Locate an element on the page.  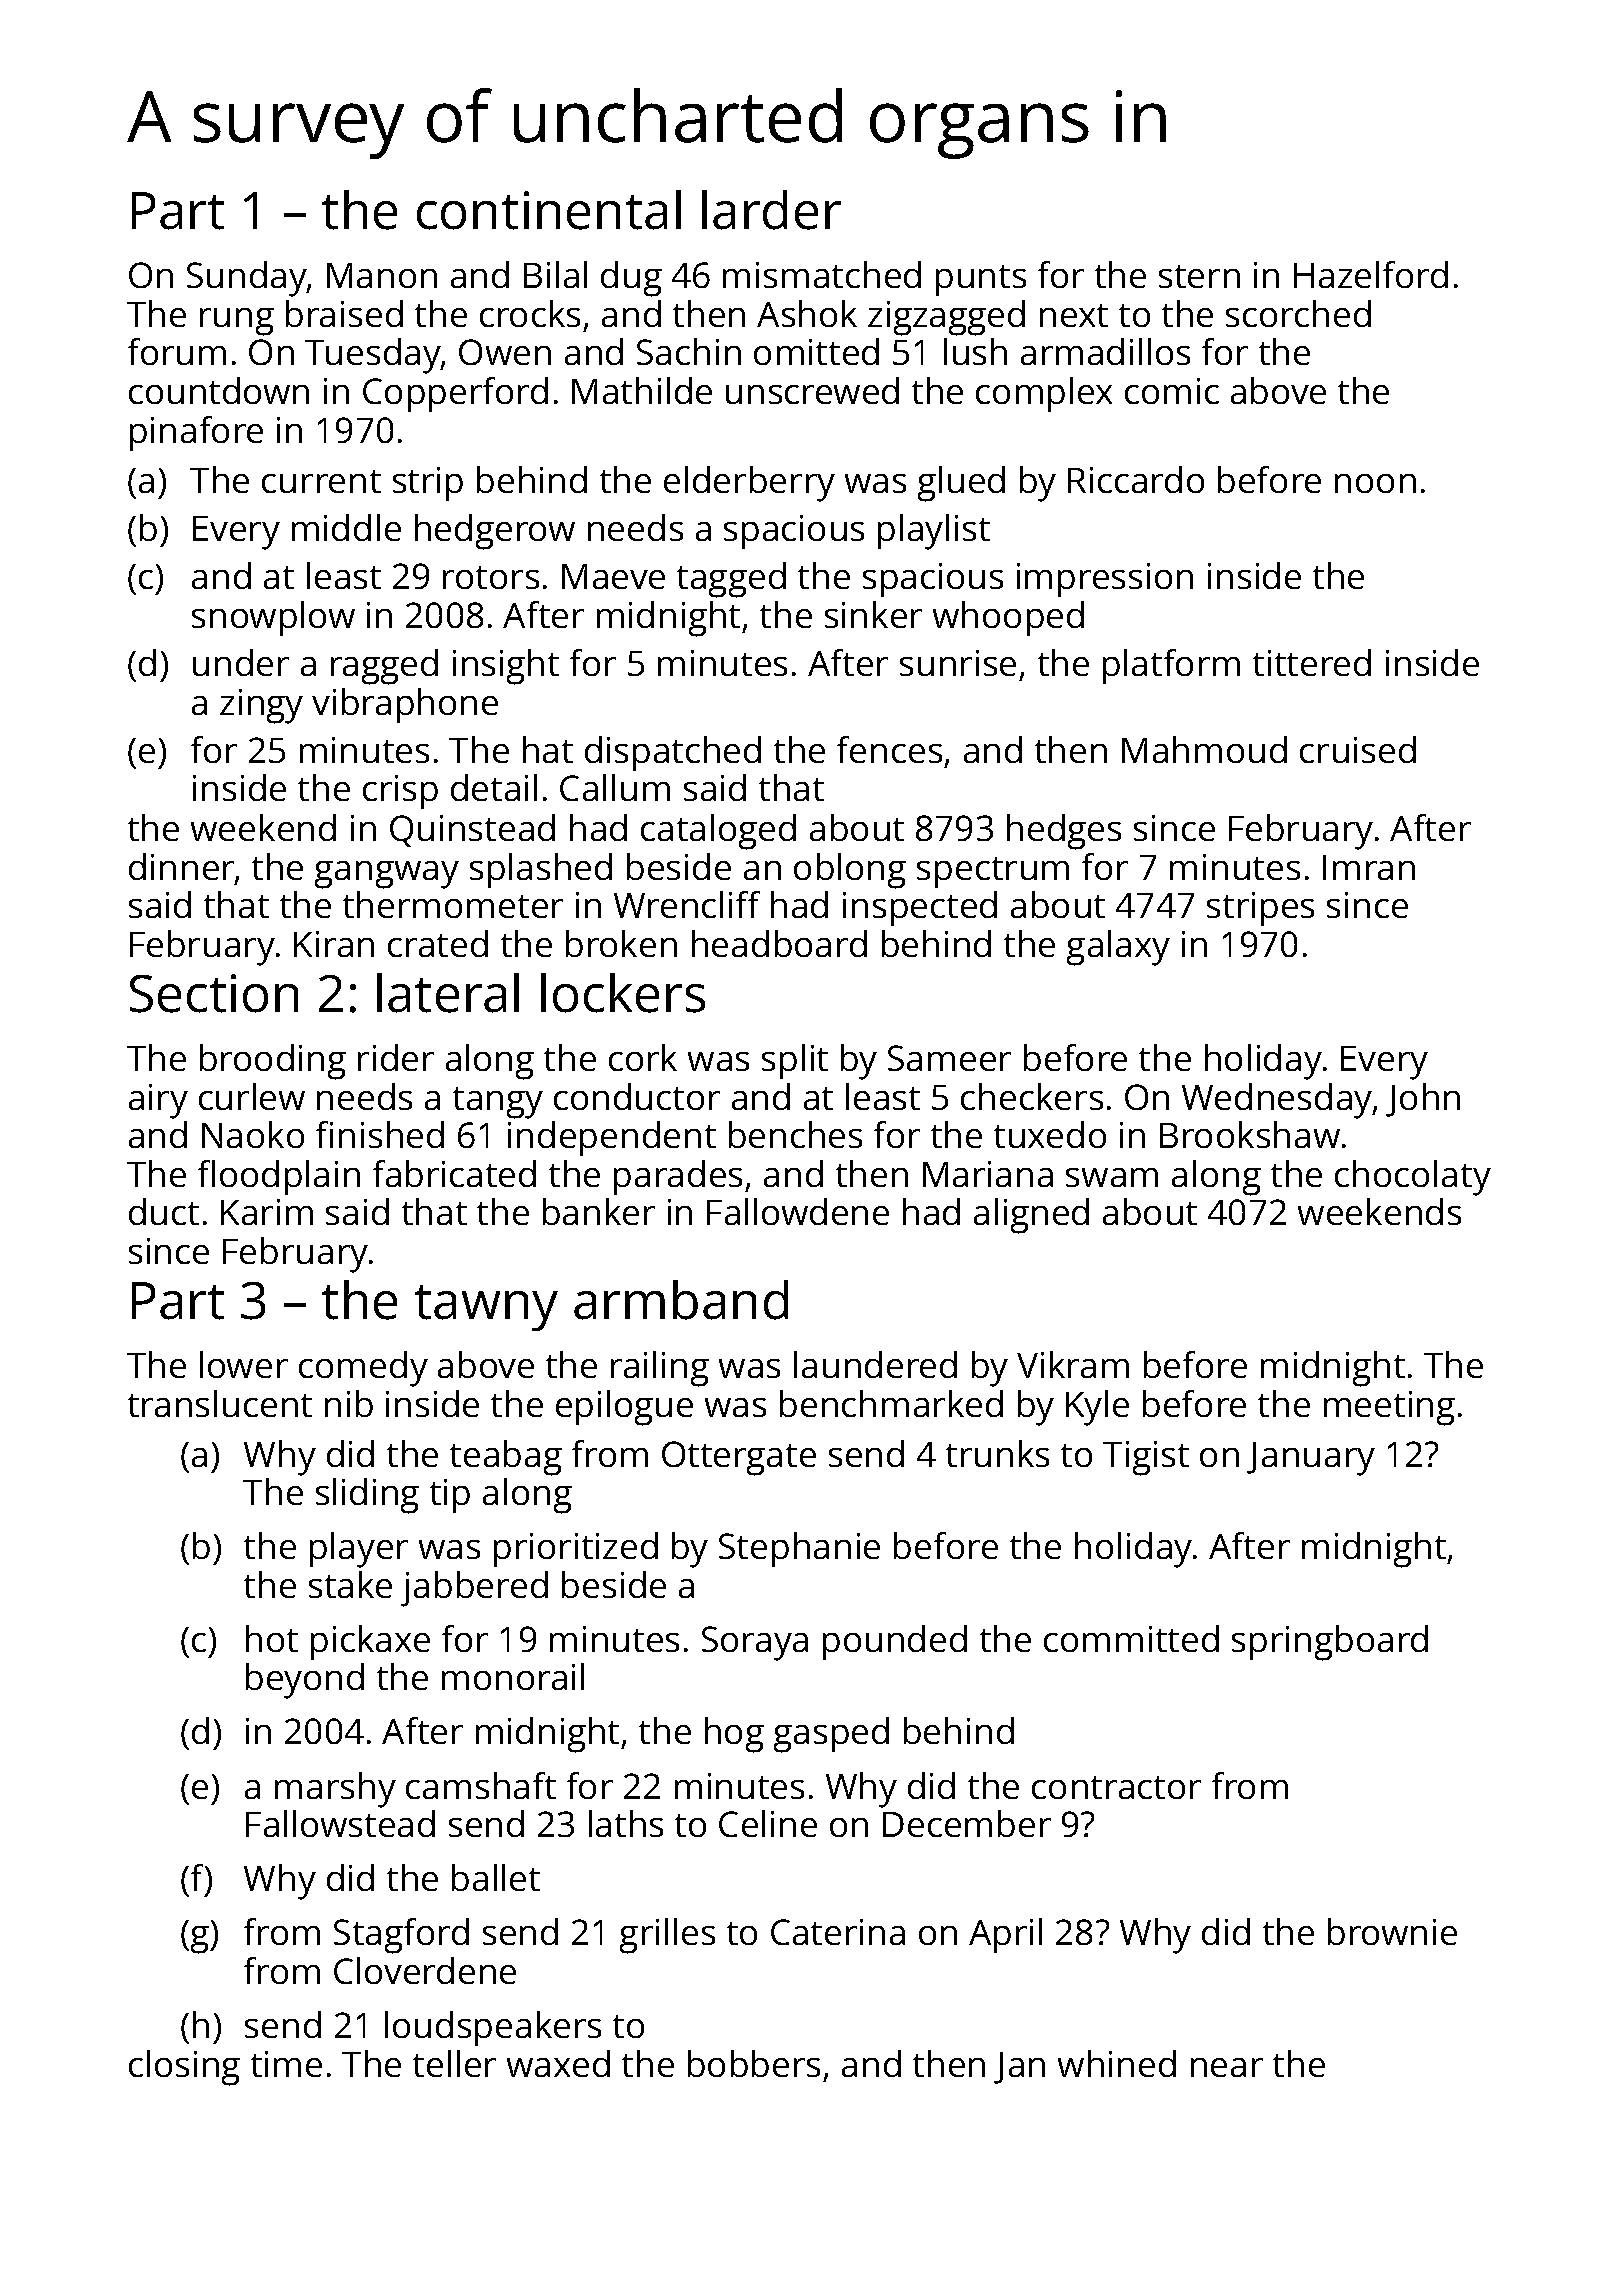
waxed is located at coordinates (558, 2063).
